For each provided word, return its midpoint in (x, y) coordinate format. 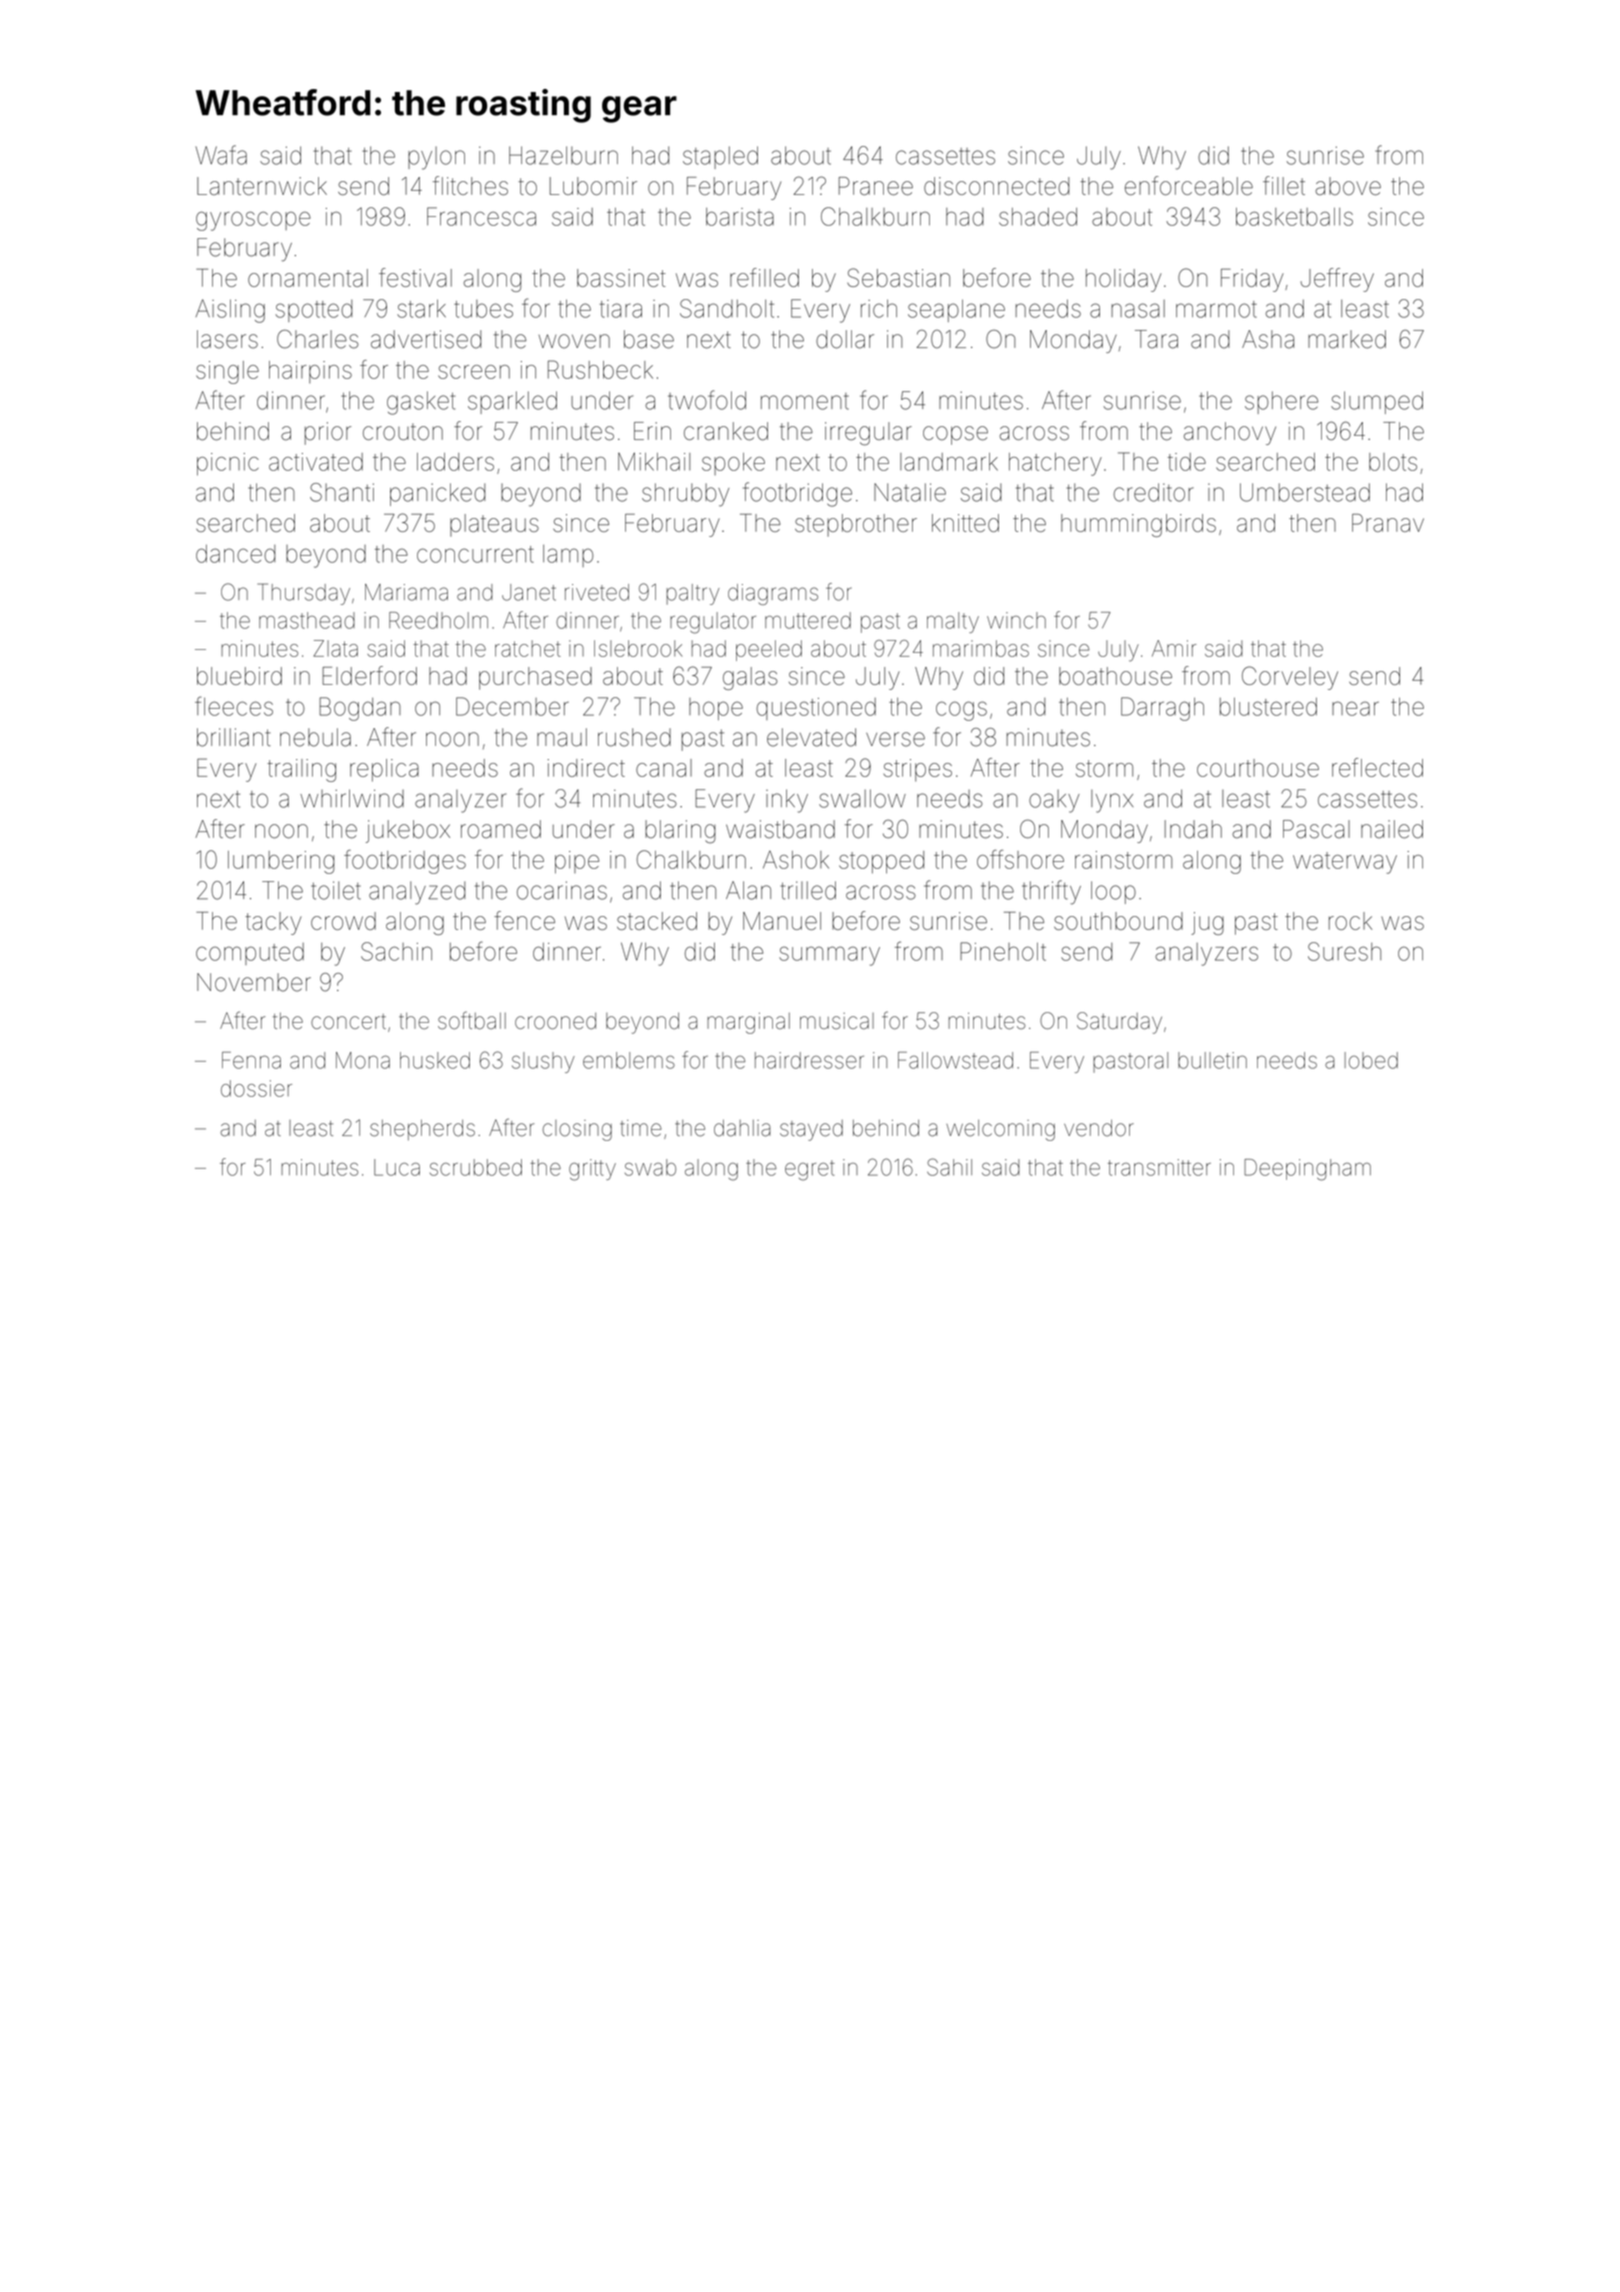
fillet (1284, 185)
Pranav (1388, 523)
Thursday (304, 594)
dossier (256, 1088)
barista (740, 217)
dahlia (742, 1128)
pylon (436, 158)
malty (953, 622)
